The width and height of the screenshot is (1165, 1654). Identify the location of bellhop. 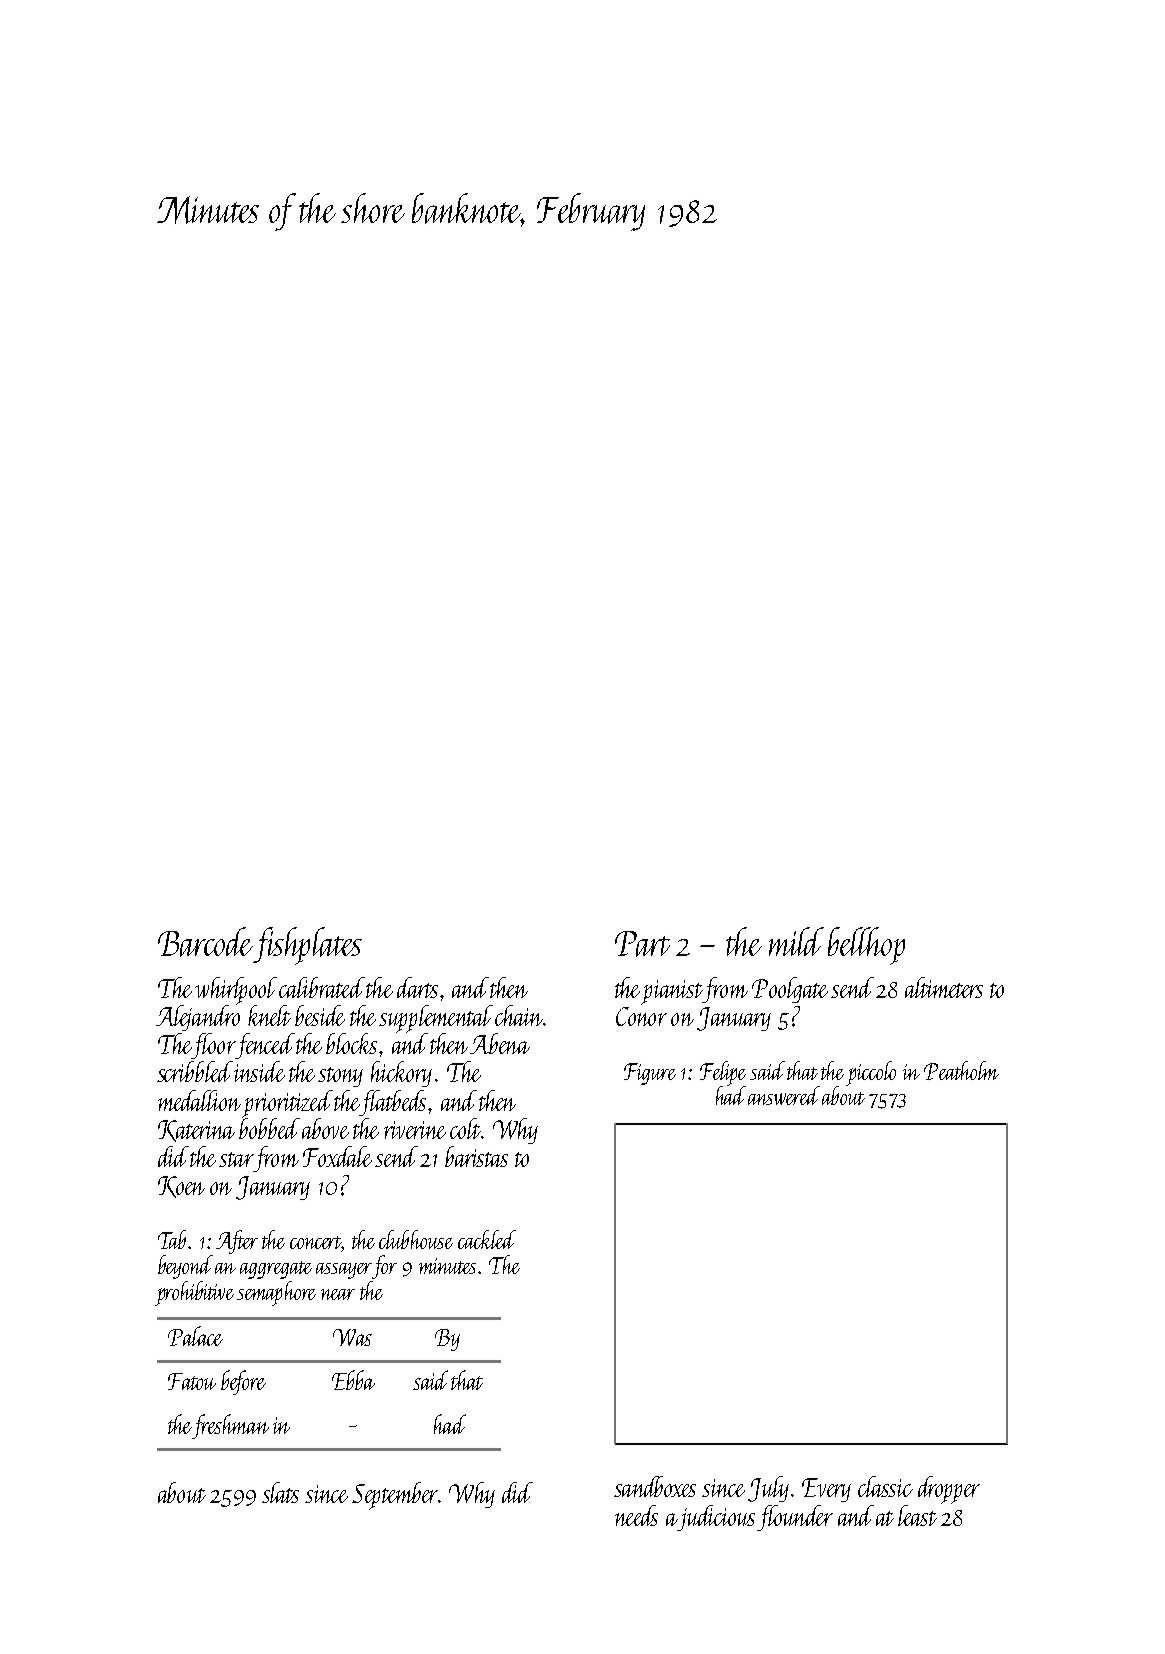
(866, 946).
